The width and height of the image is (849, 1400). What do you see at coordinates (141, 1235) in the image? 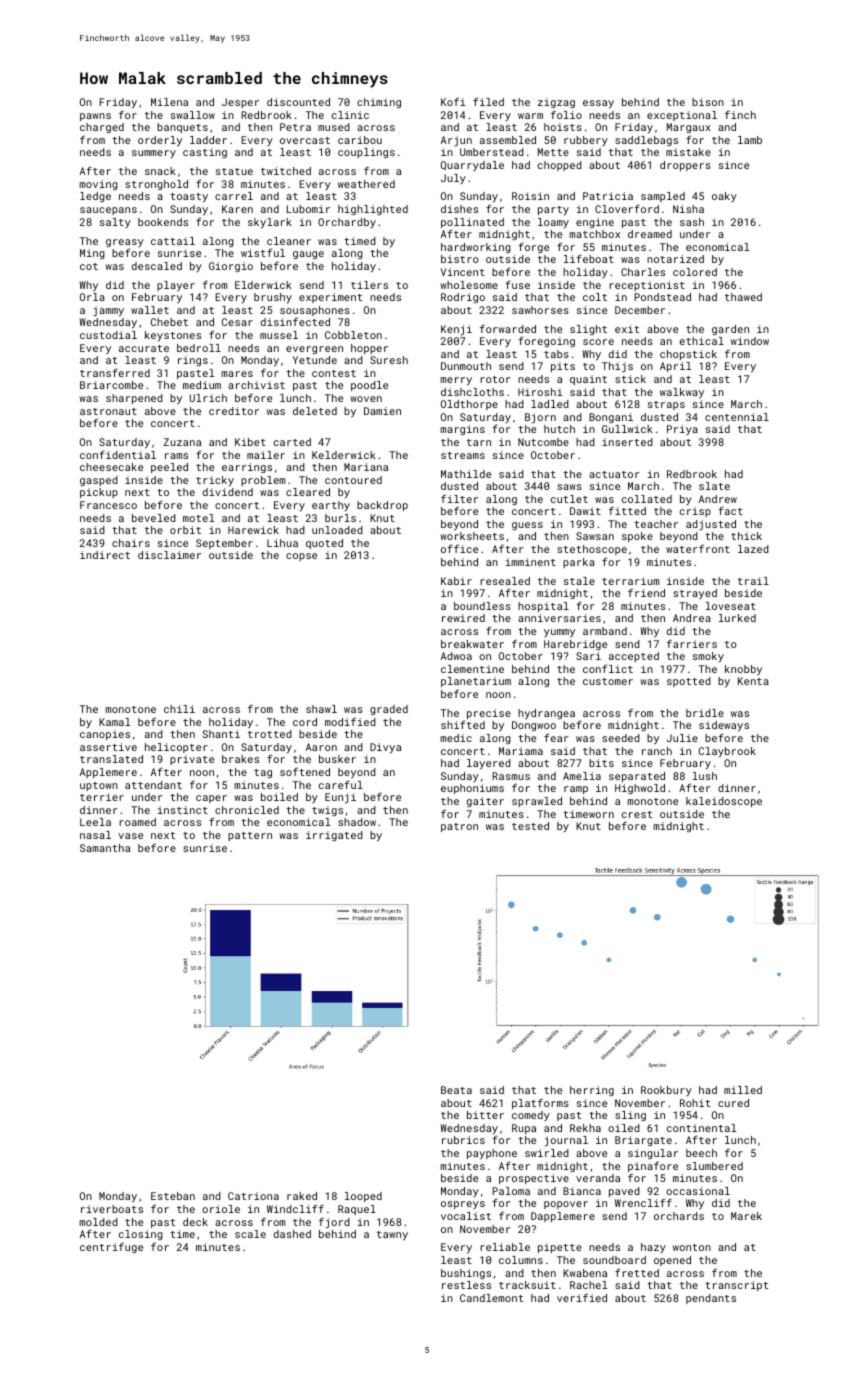
I see `closing` at bounding box center [141, 1235].
